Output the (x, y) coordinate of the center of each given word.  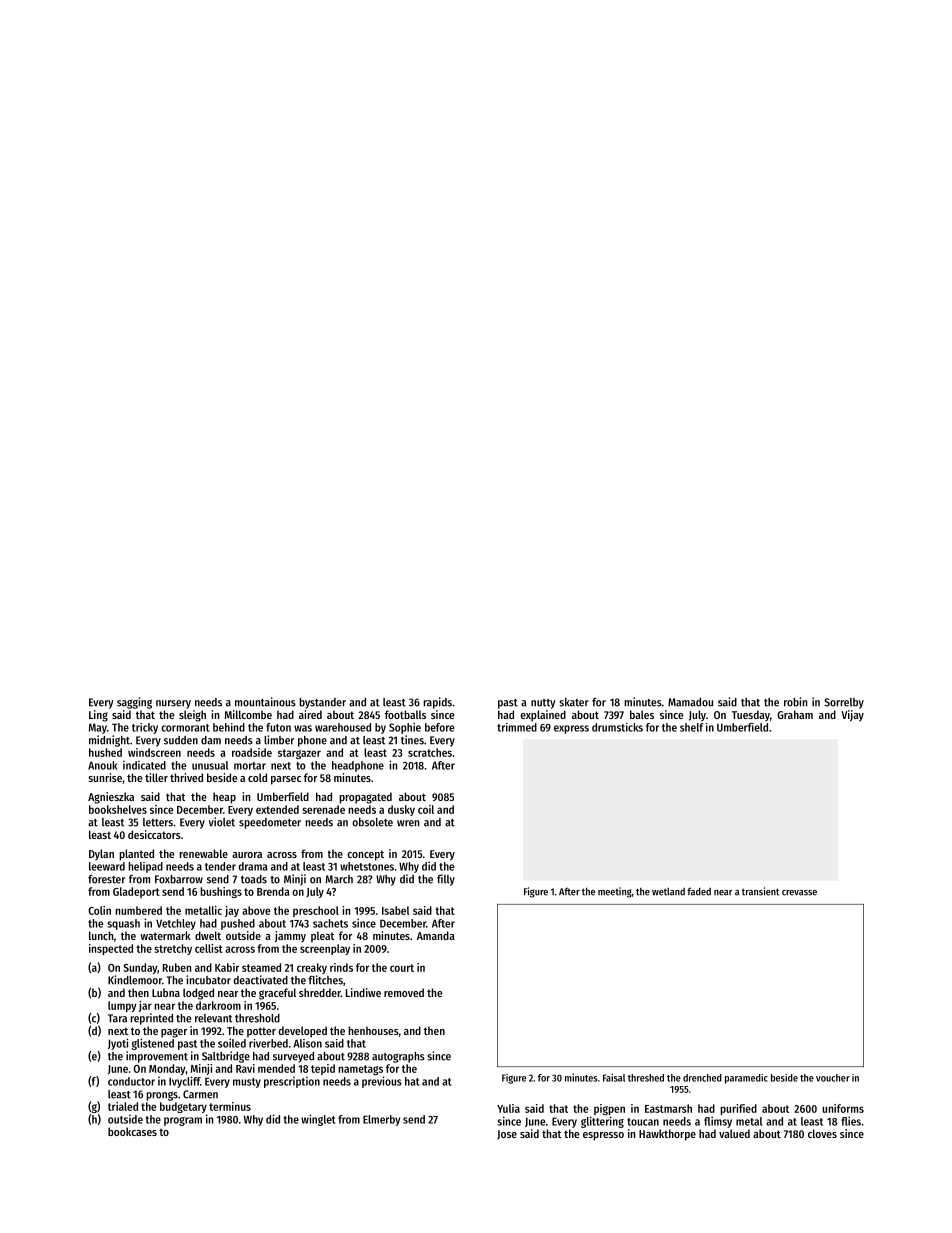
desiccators (154, 834)
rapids (437, 703)
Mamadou (690, 702)
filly (446, 880)
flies (851, 1121)
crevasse (799, 893)
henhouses (373, 1030)
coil (426, 809)
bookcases (132, 1131)
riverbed (268, 1043)
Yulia (508, 1108)
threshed (646, 1078)
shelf (692, 727)
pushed (238, 924)
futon (278, 727)
